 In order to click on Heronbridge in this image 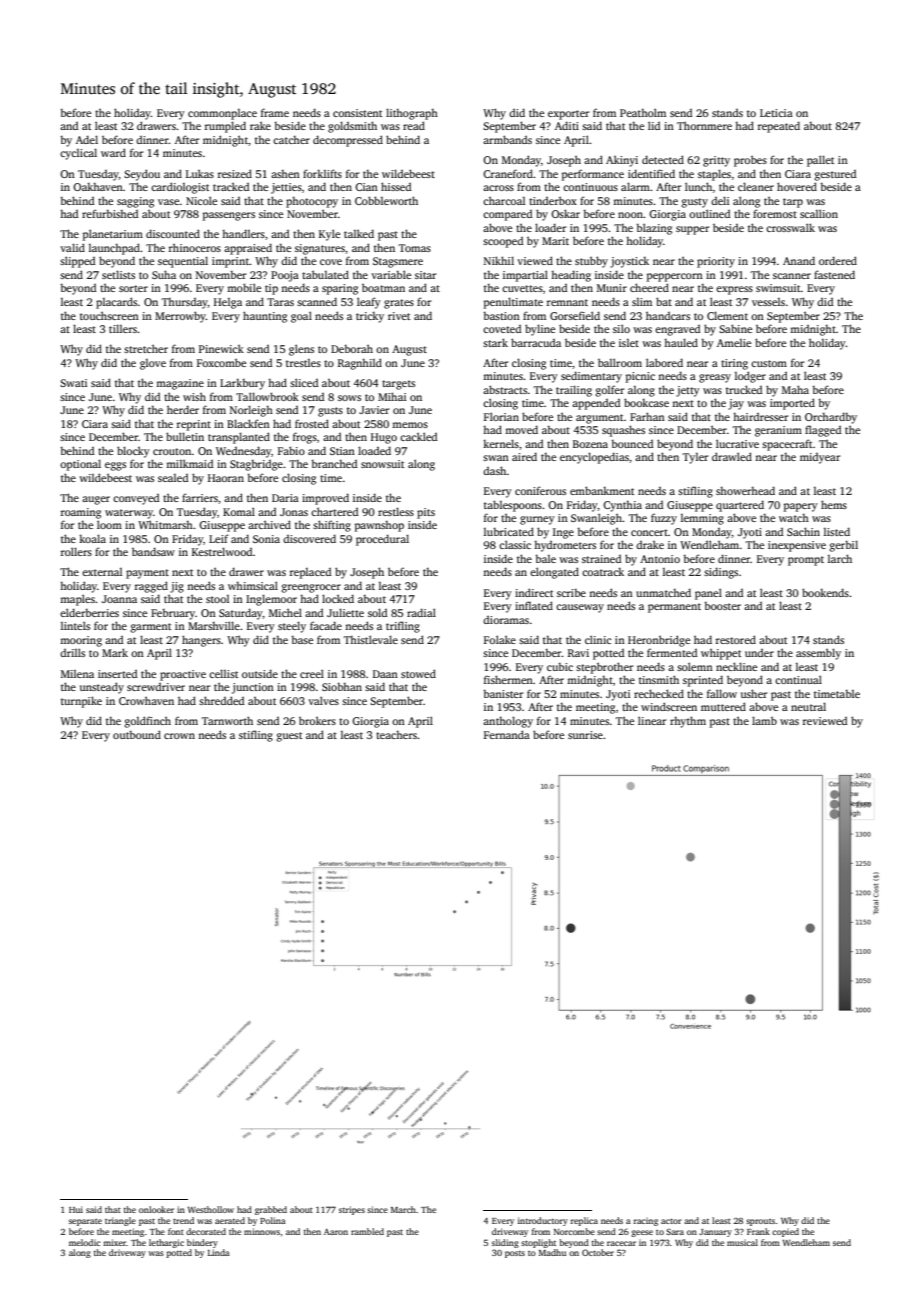, I will do `click(659, 641)`.
